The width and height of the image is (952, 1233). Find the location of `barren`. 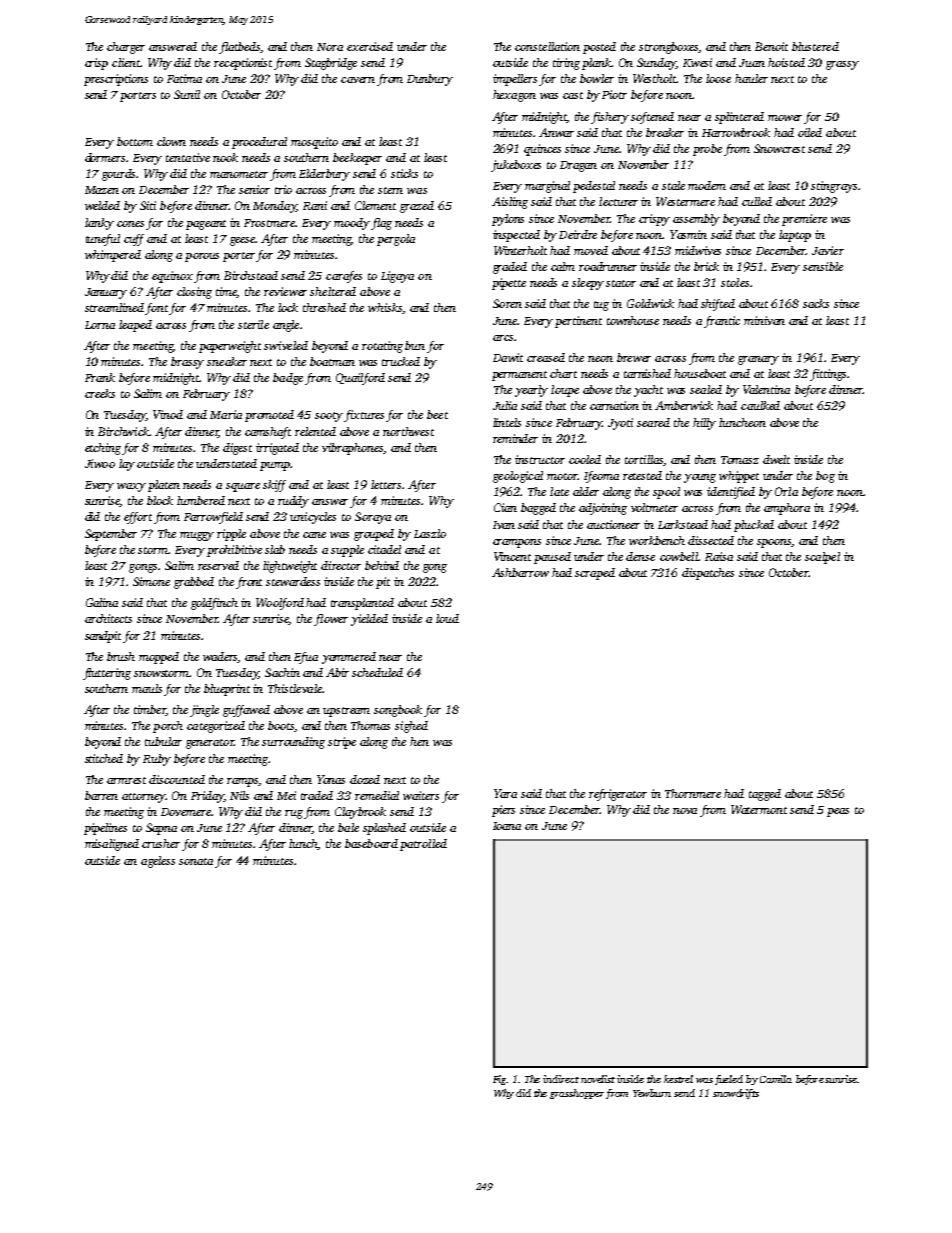

barren is located at coordinates (101, 795).
